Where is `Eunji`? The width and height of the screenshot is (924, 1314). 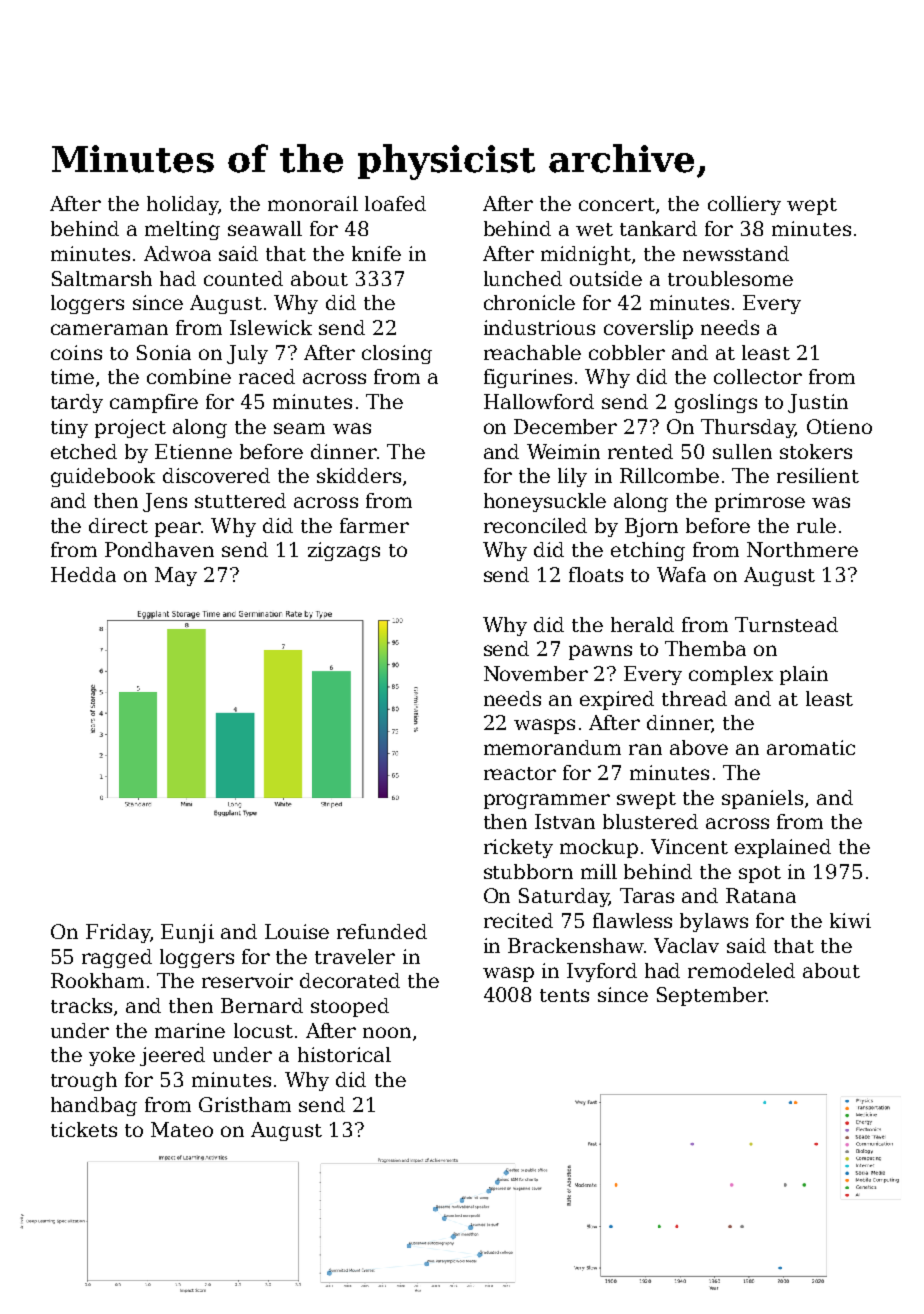 Eunji is located at coordinates (187, 933).
